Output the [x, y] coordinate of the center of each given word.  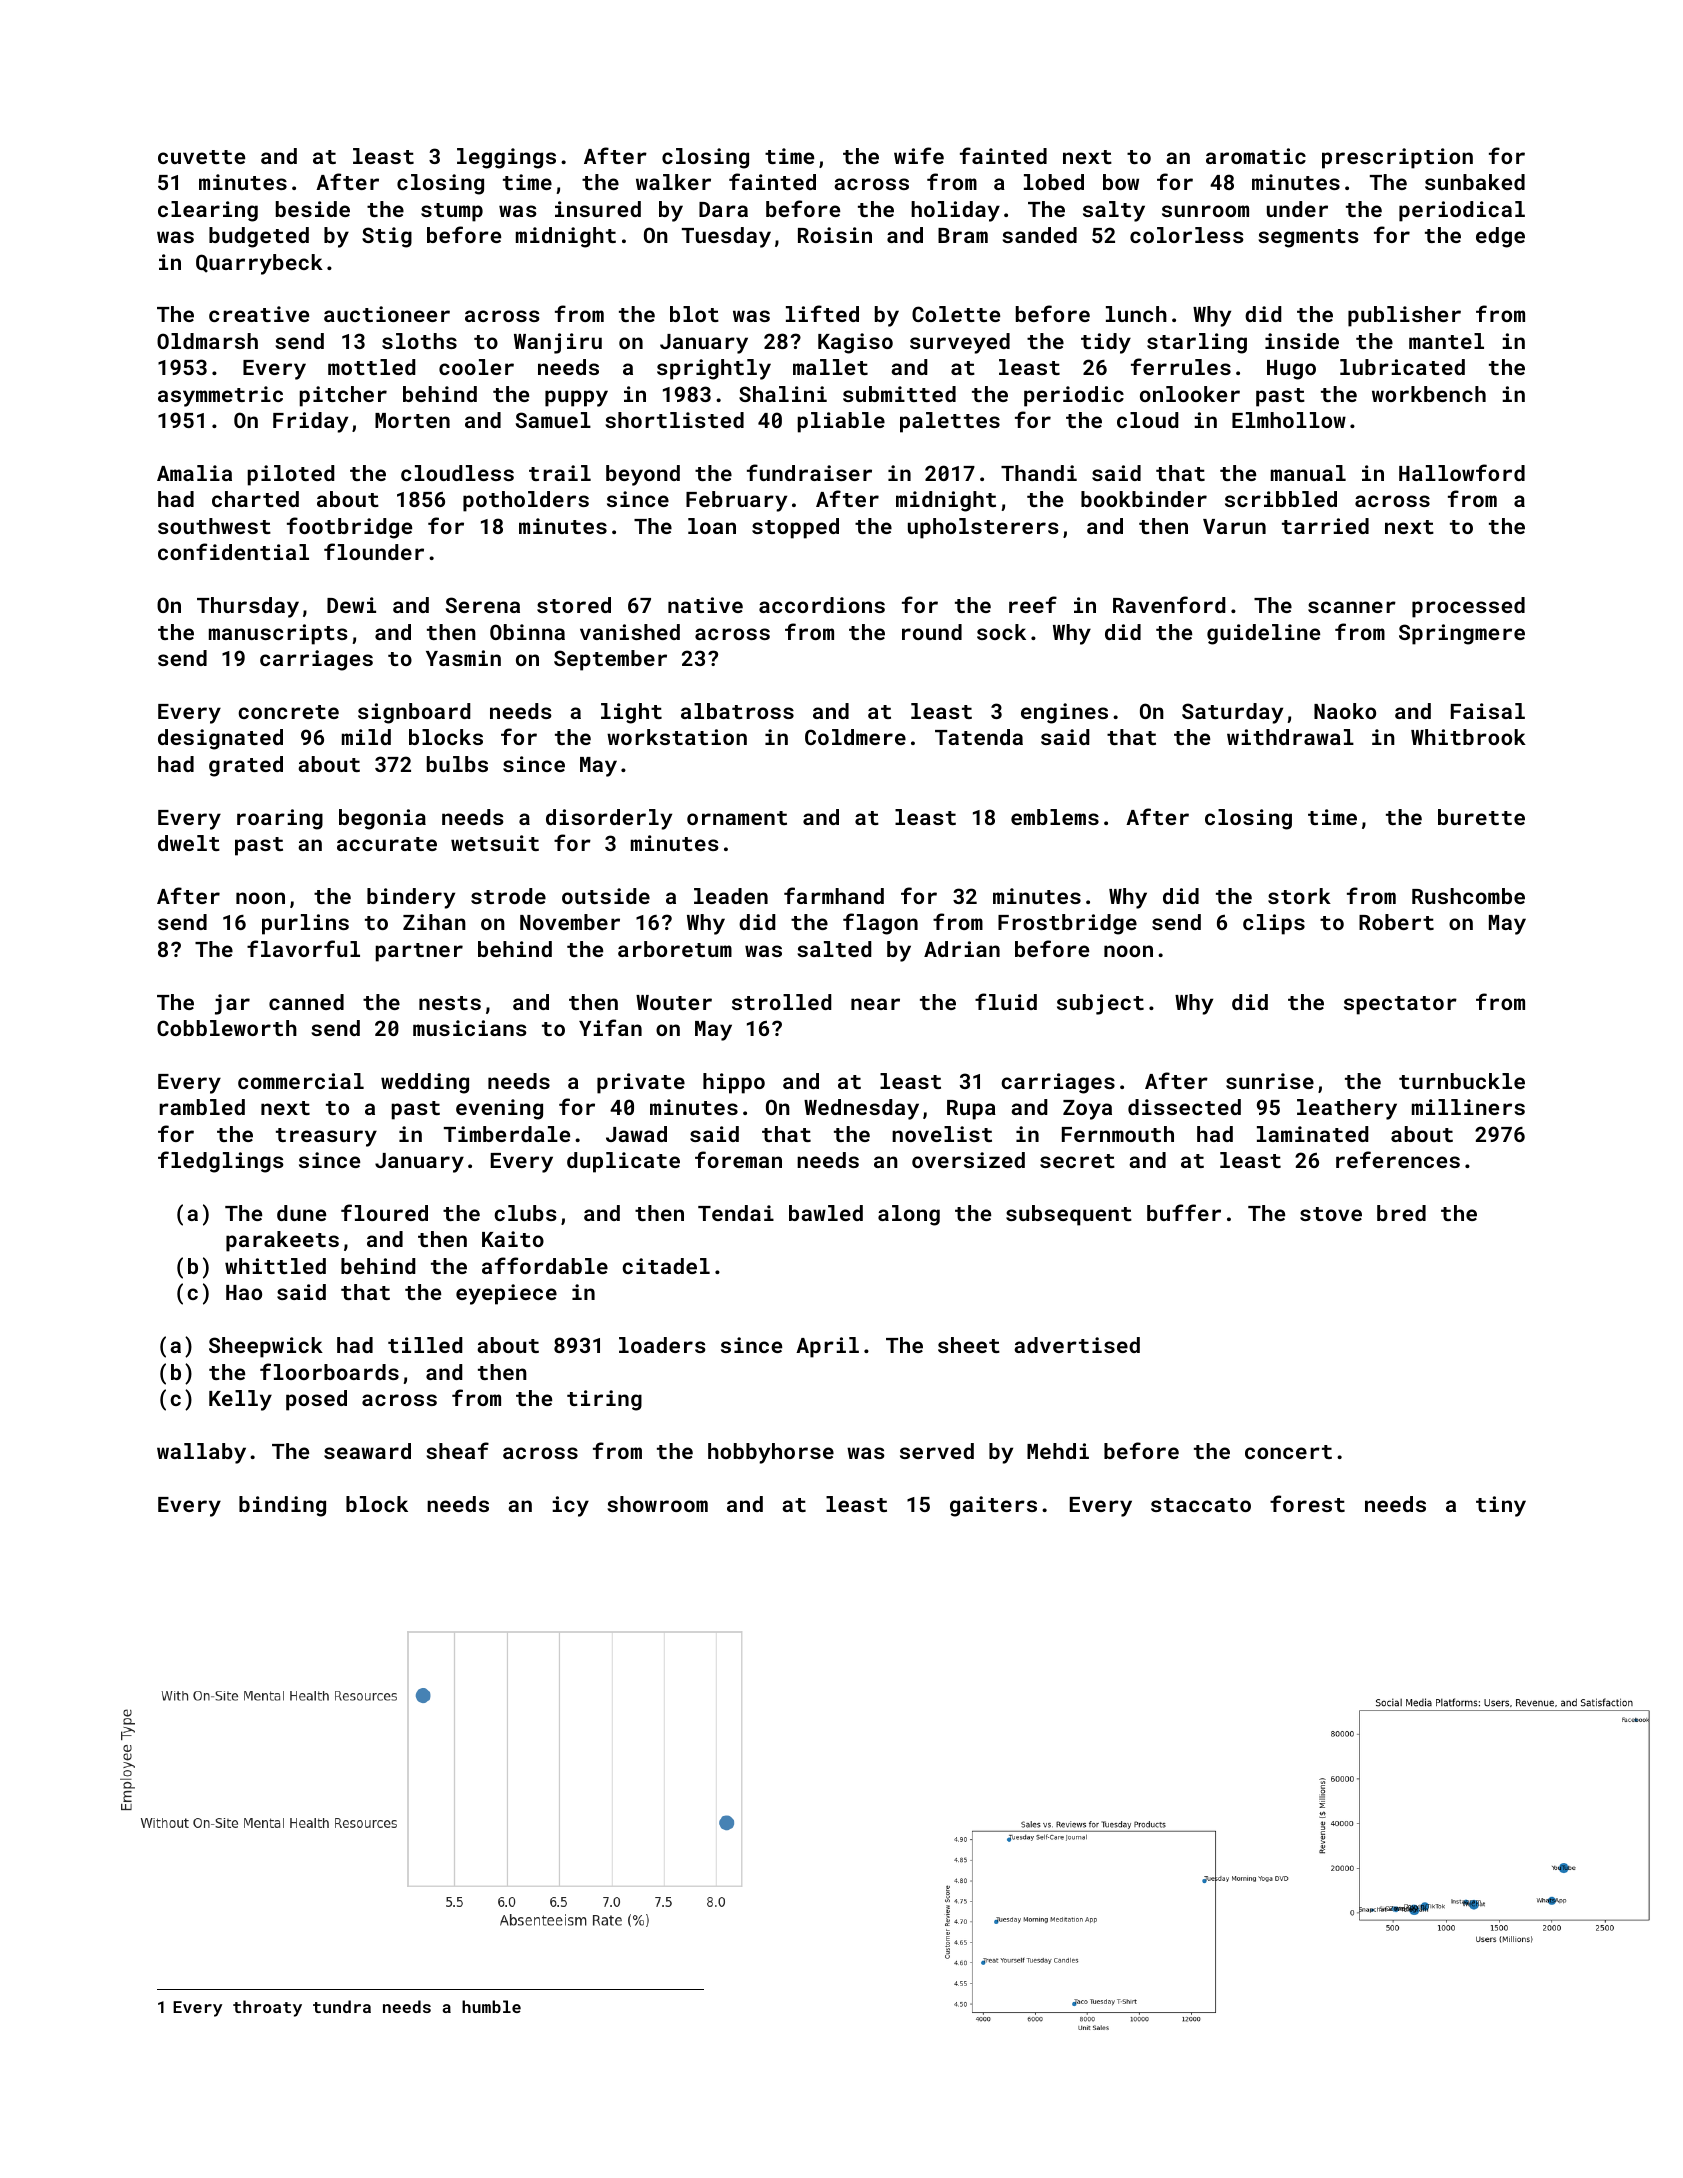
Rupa [971, 1110]
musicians [470, 1028]
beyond [643, 475]
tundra [342, 2006]
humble [491, 2006]
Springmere [1462, 634]
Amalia [194, 473]
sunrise [1270, 1081]
